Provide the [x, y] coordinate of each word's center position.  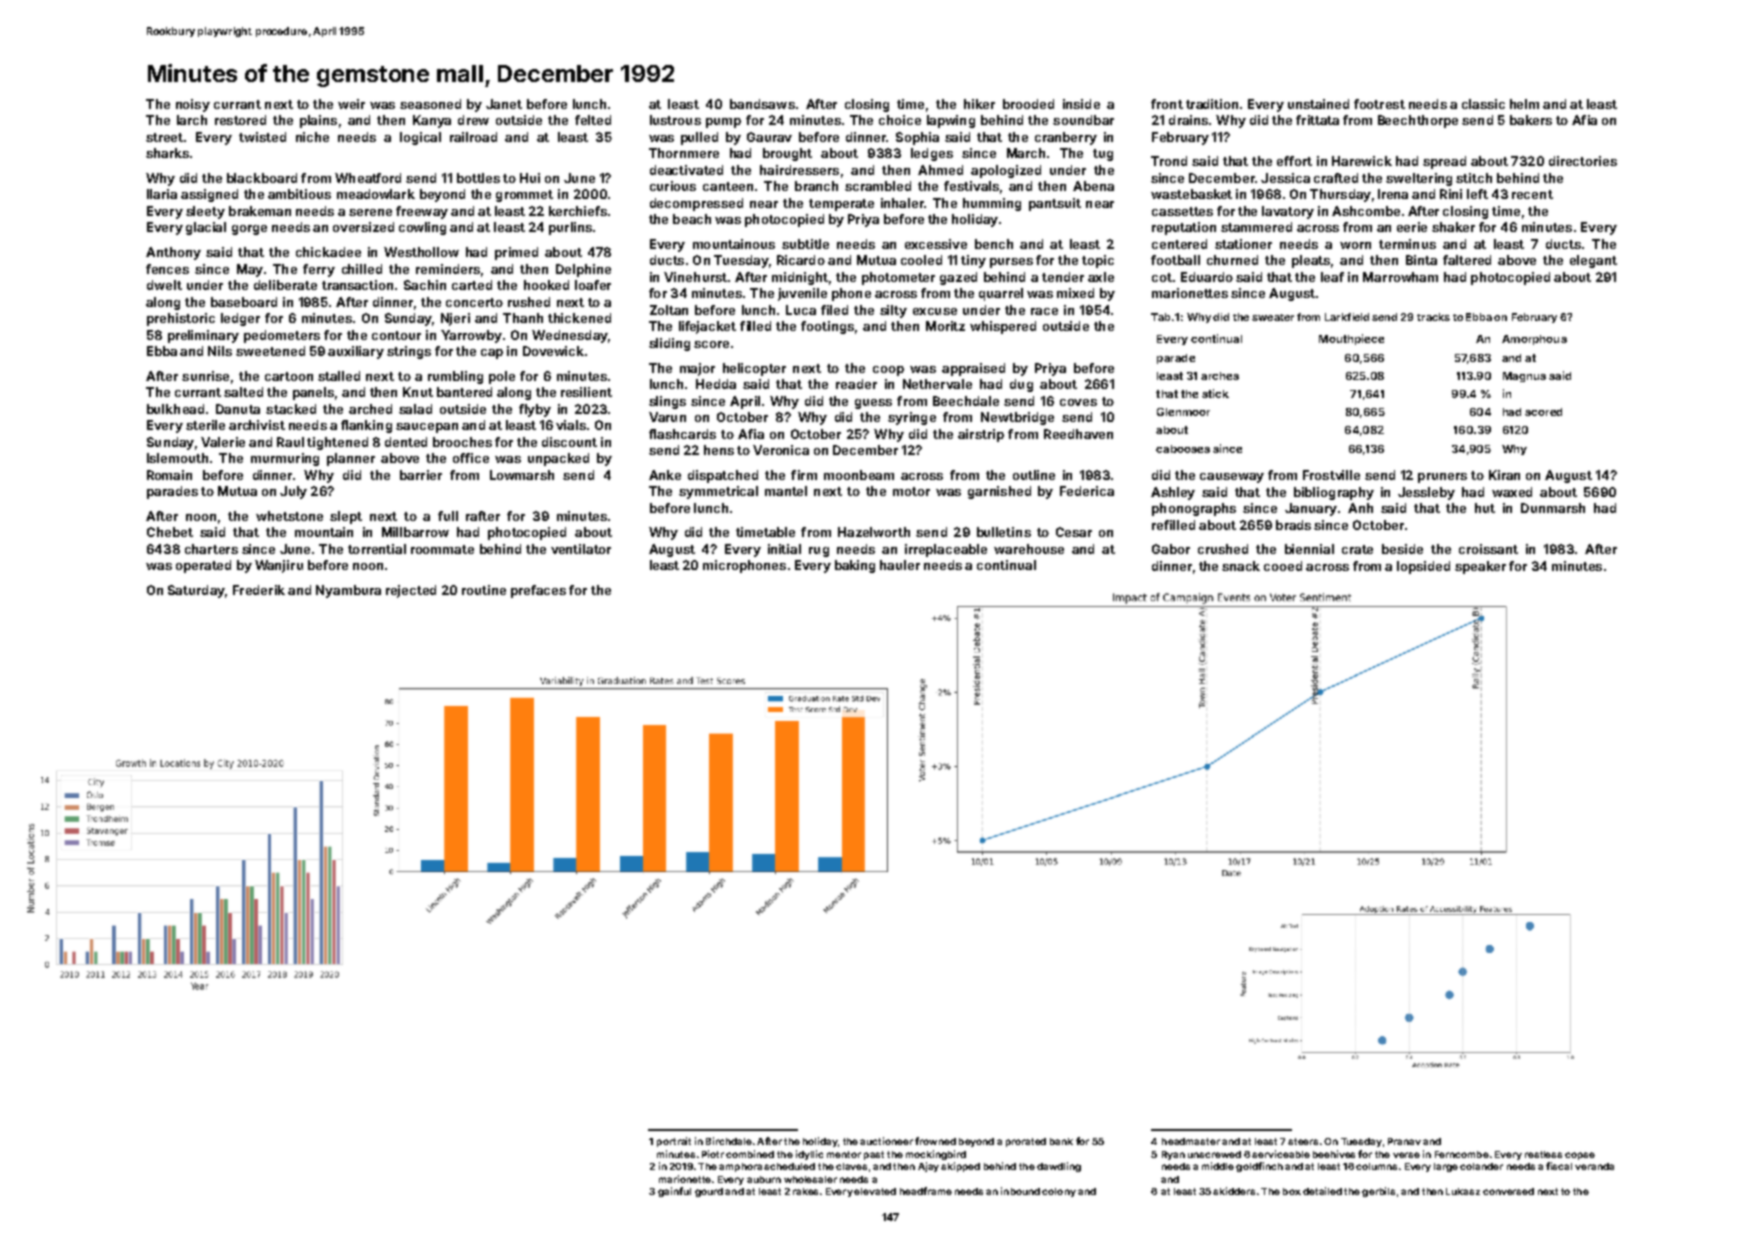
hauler [900, 565]
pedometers [282, 336]
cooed [1283, 566]
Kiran [1504, 475]
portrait [674, 1142]
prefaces [538, 591]
